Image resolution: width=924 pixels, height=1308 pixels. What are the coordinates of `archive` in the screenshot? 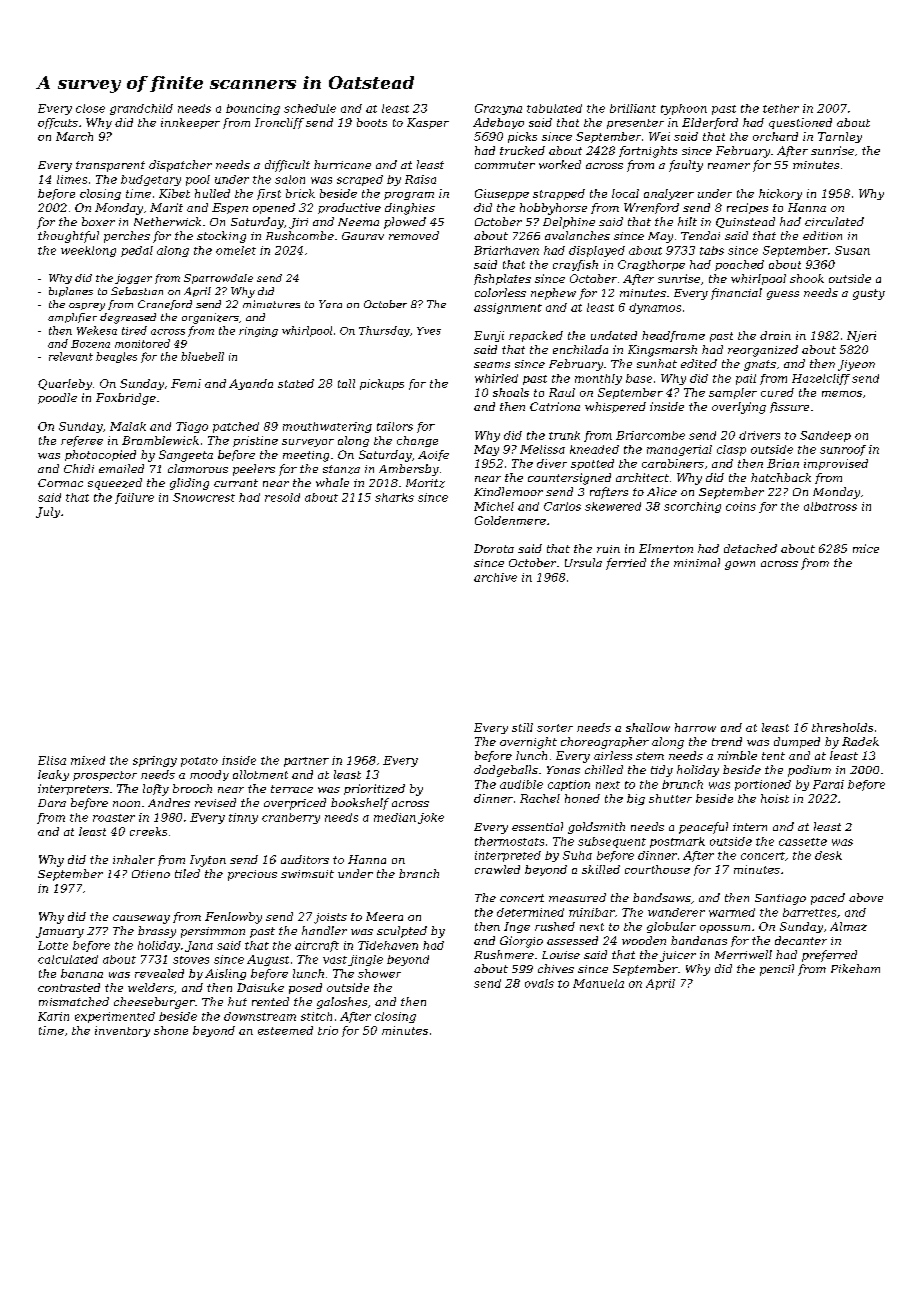 It's located at (495, 577).
